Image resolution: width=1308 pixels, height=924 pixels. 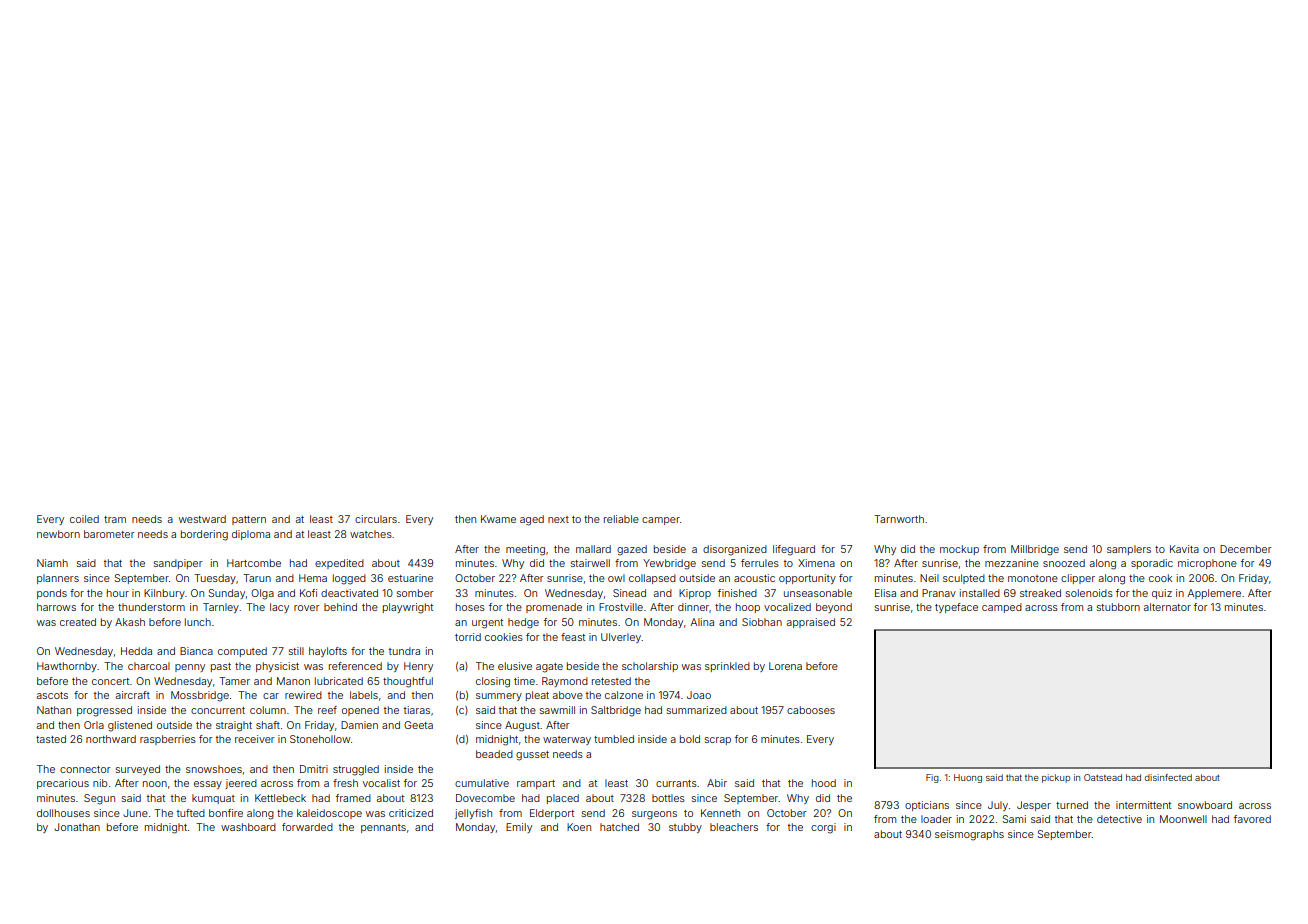 I want to click on coiled, so click(x=84, y=519).
